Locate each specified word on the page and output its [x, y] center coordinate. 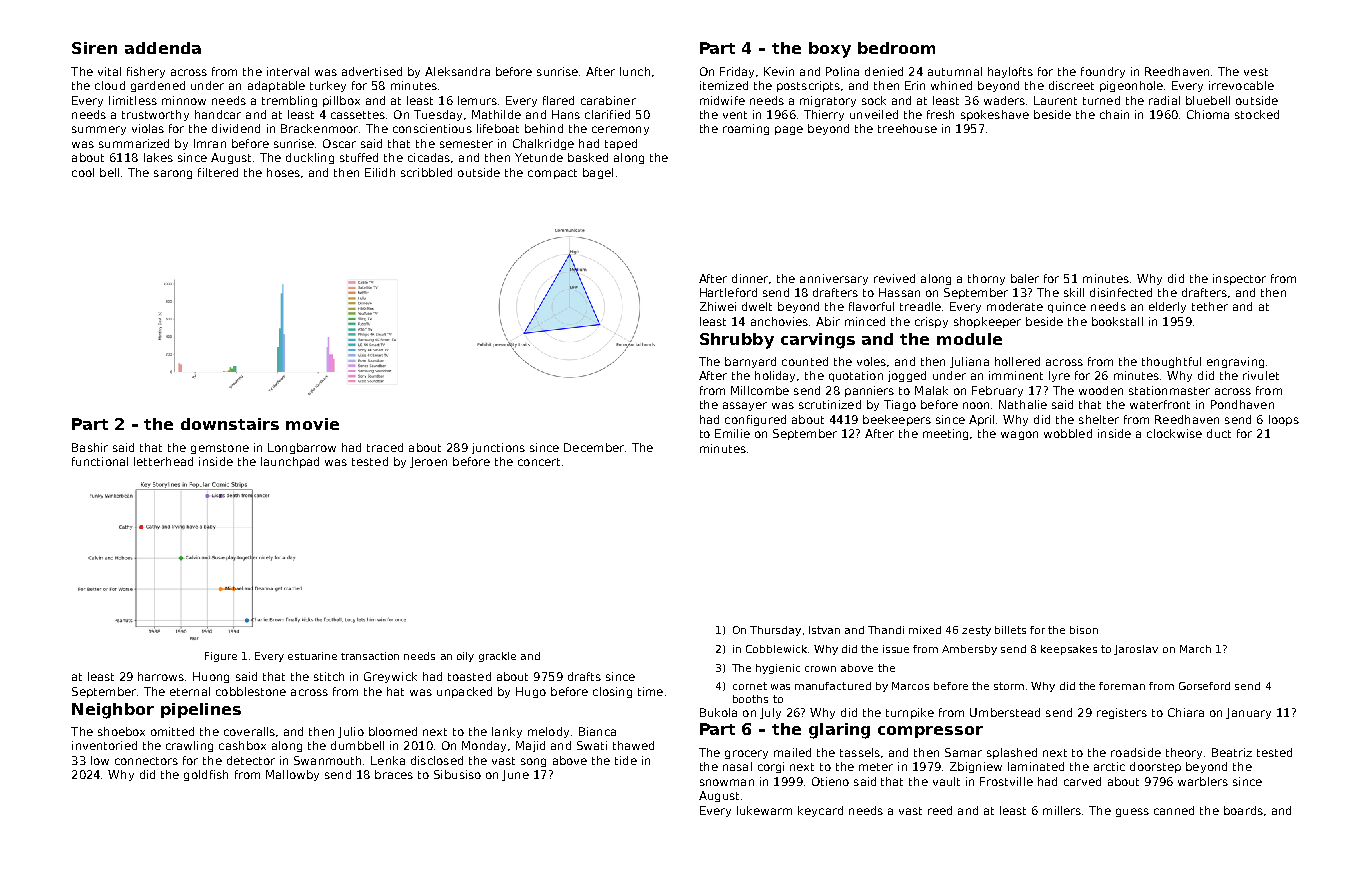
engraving [1235, 362]
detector [251, 760]
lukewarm [764, 810]
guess [1132, 812]
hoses [283, 172]
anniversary [834, 279]
